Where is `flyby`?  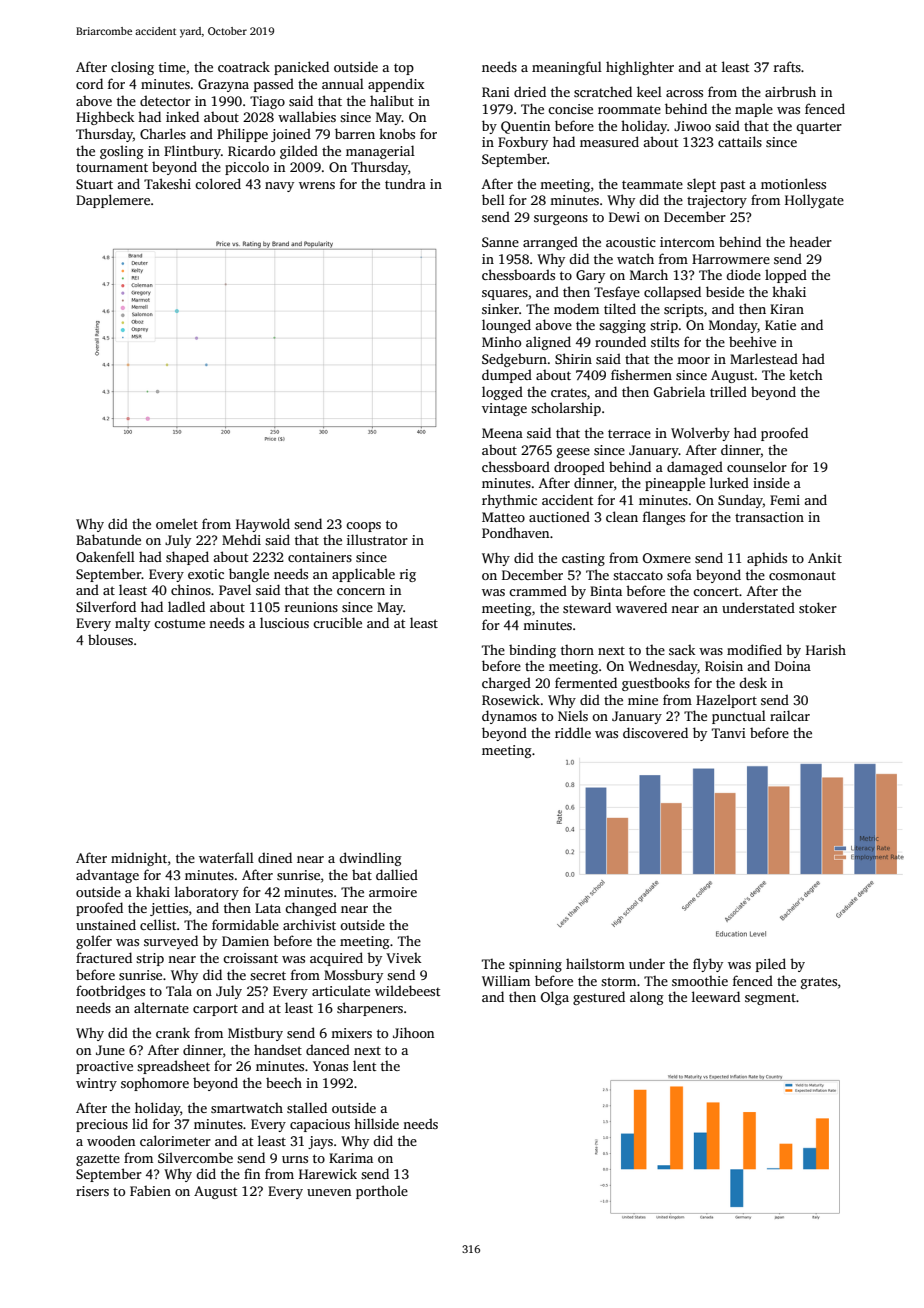
flyby is located at coordinates (708, 965).
